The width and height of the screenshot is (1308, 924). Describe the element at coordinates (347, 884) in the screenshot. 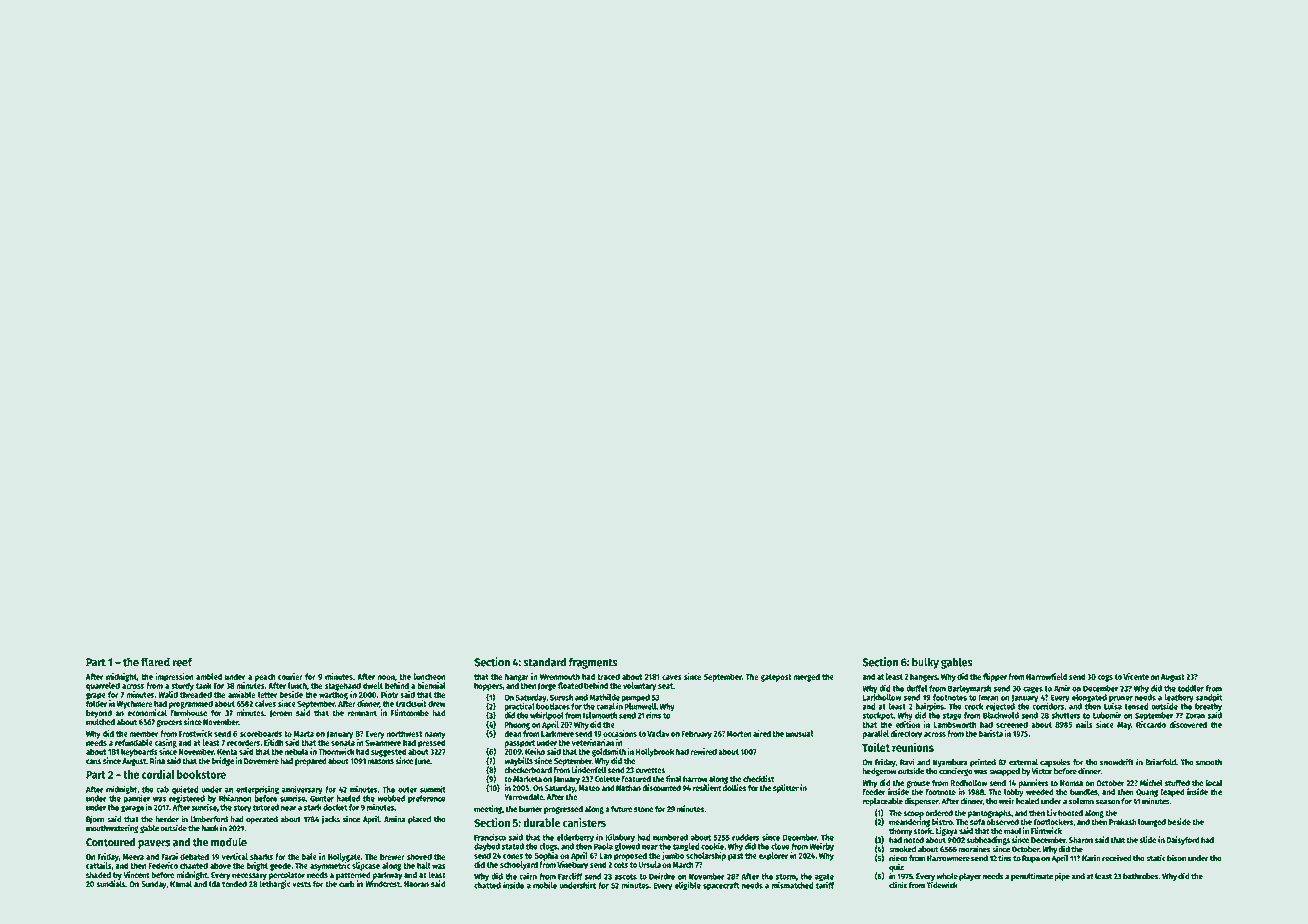

I see `curb` at that location.
